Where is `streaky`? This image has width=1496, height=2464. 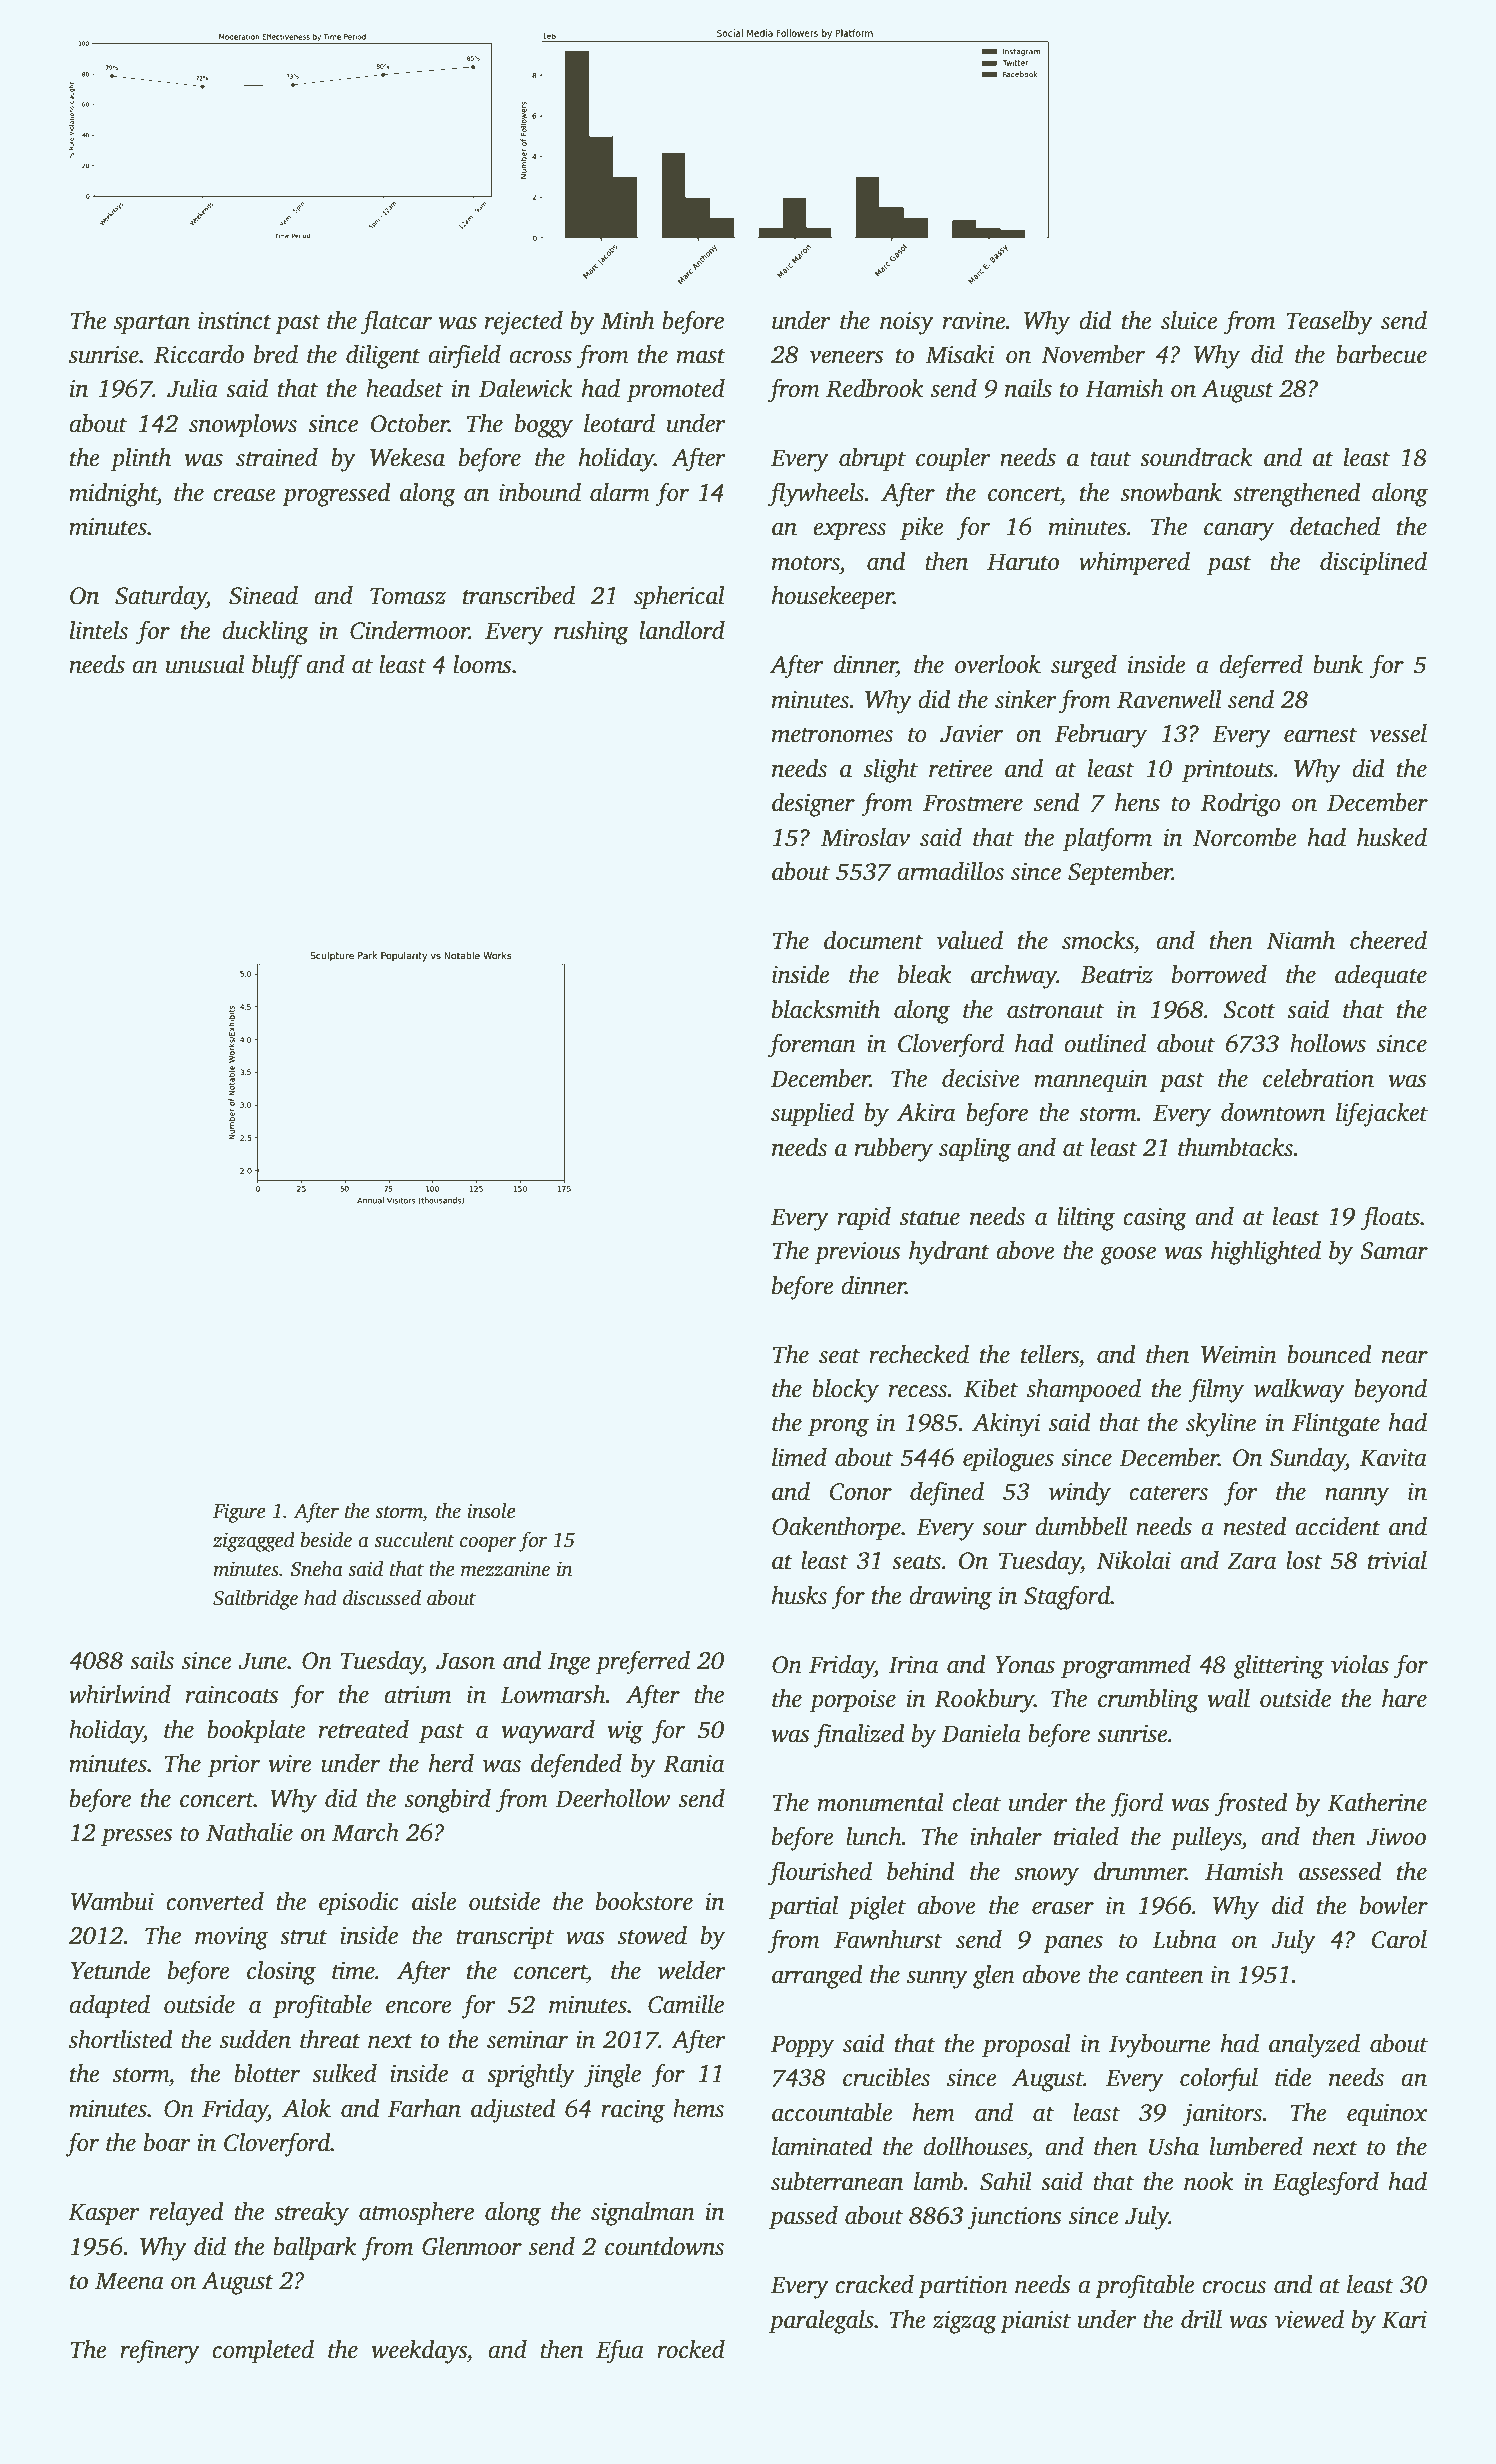 streaky is located at coordinates (312, 2214).
